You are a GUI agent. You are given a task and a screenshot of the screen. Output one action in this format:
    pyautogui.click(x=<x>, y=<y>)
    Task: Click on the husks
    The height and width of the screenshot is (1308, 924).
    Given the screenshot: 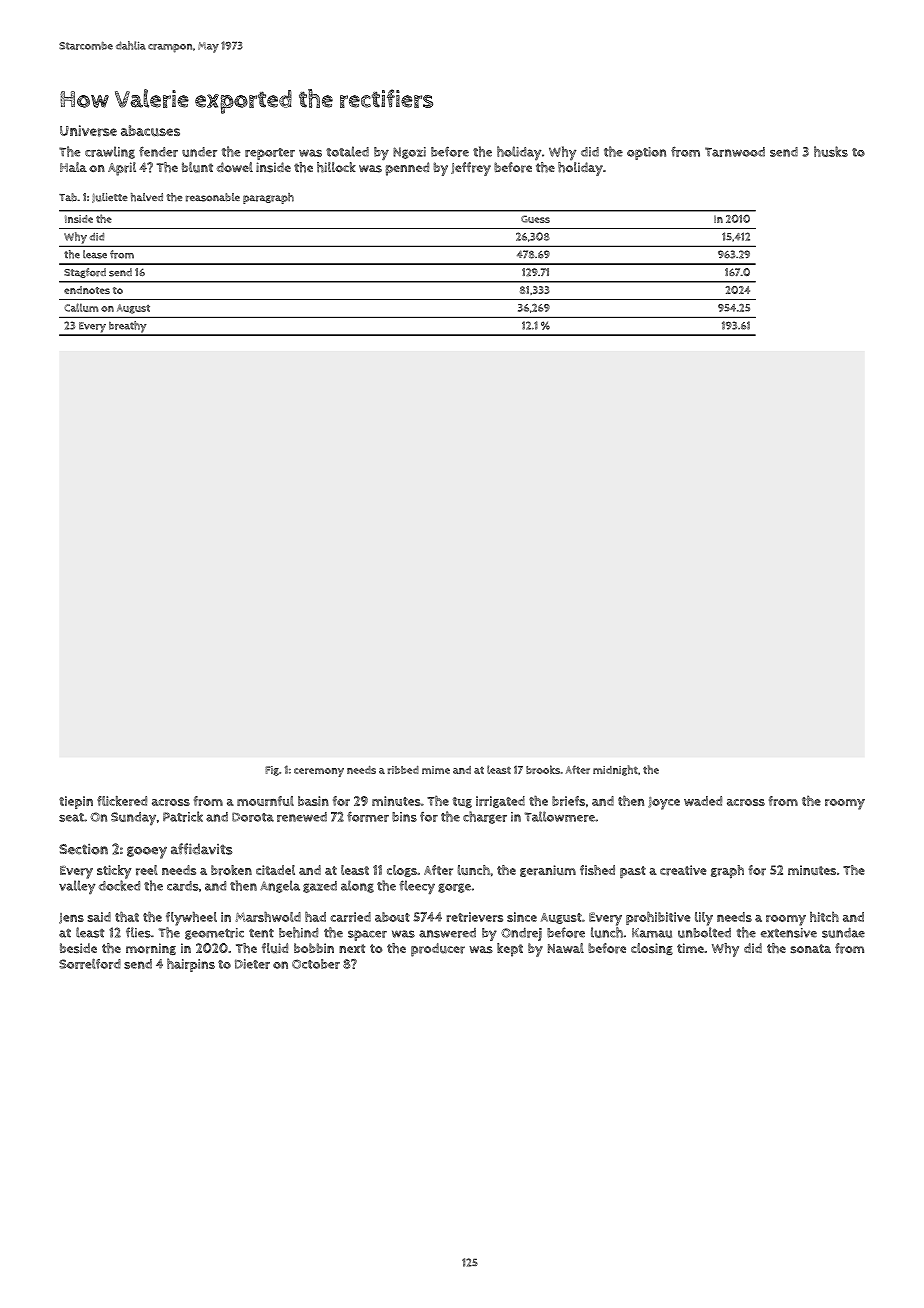 What is the action you would take?
    pyautogui.click(x=831, y=151)
